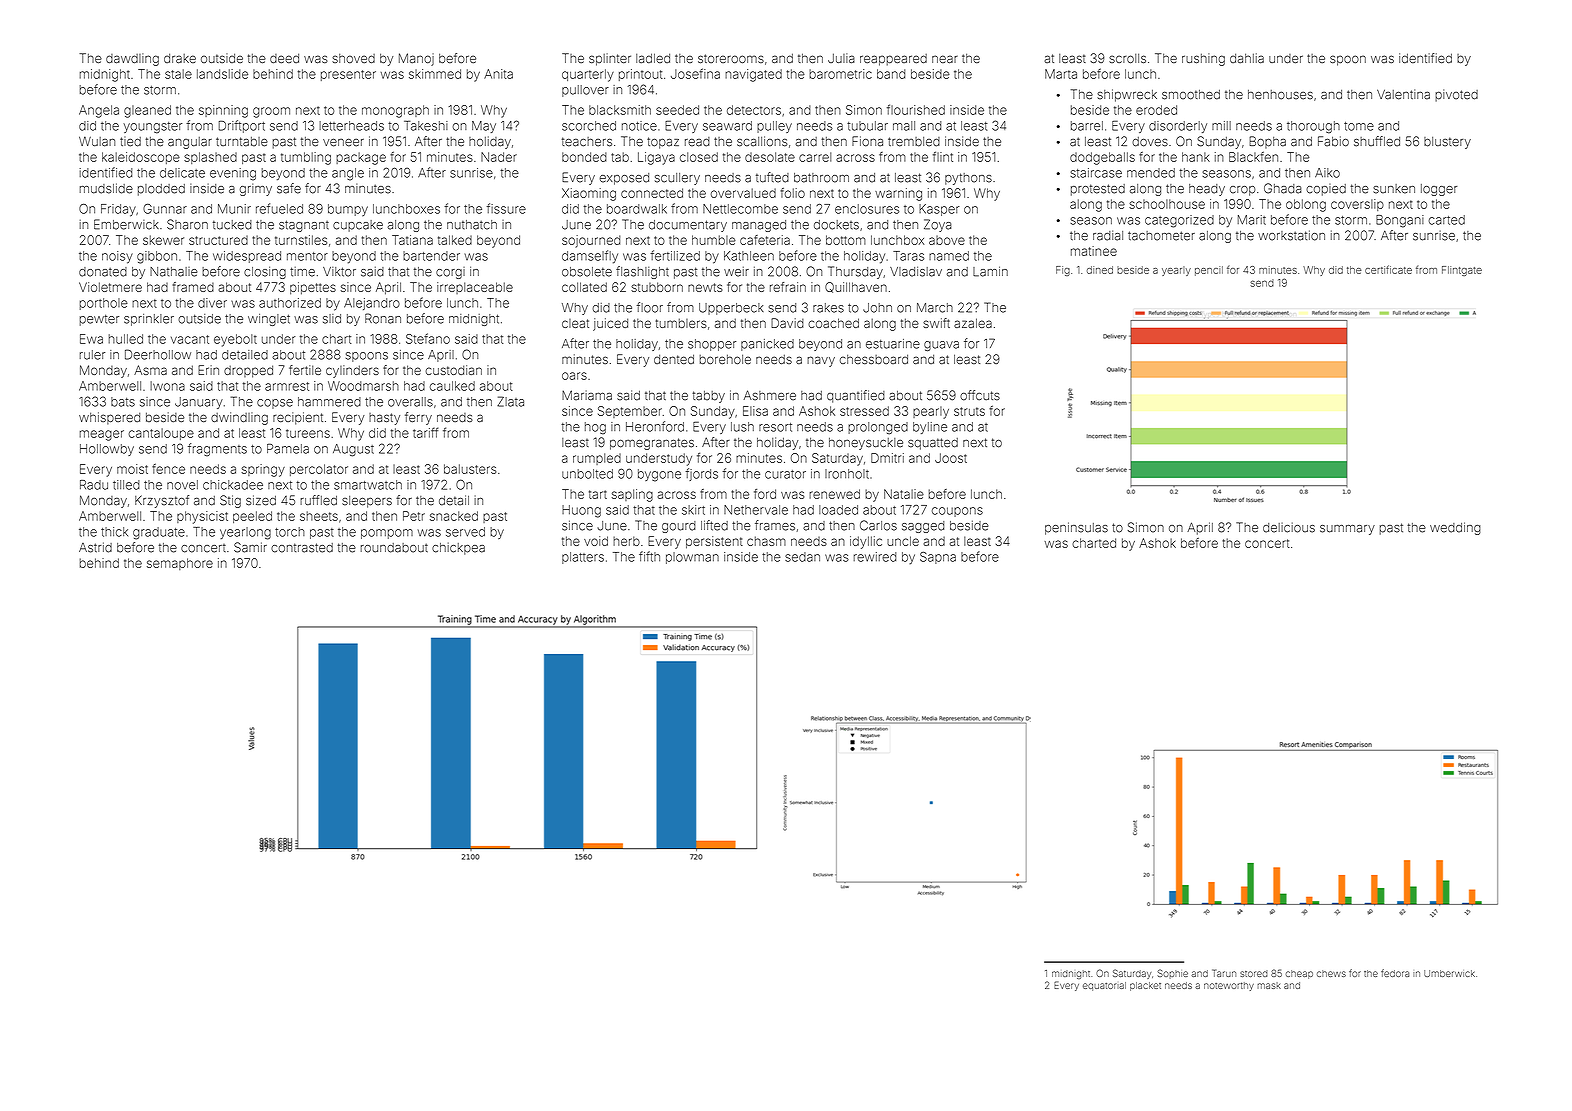 The image size is (1572, 1111). I want to click on equatorial, so click(1104, 986).
